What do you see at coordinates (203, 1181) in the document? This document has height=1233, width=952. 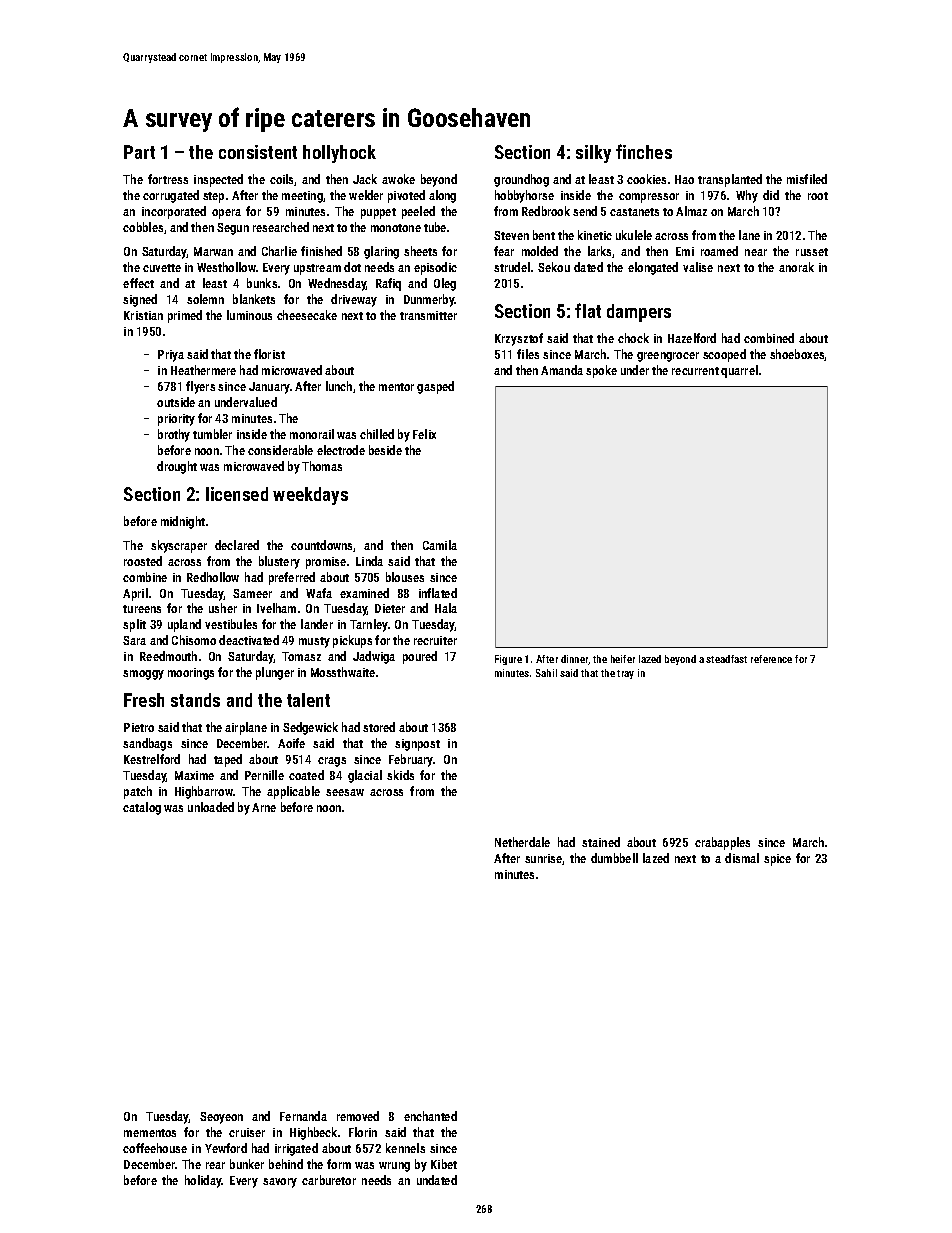 I see `holiday` at bounding box center [203, 1181].
